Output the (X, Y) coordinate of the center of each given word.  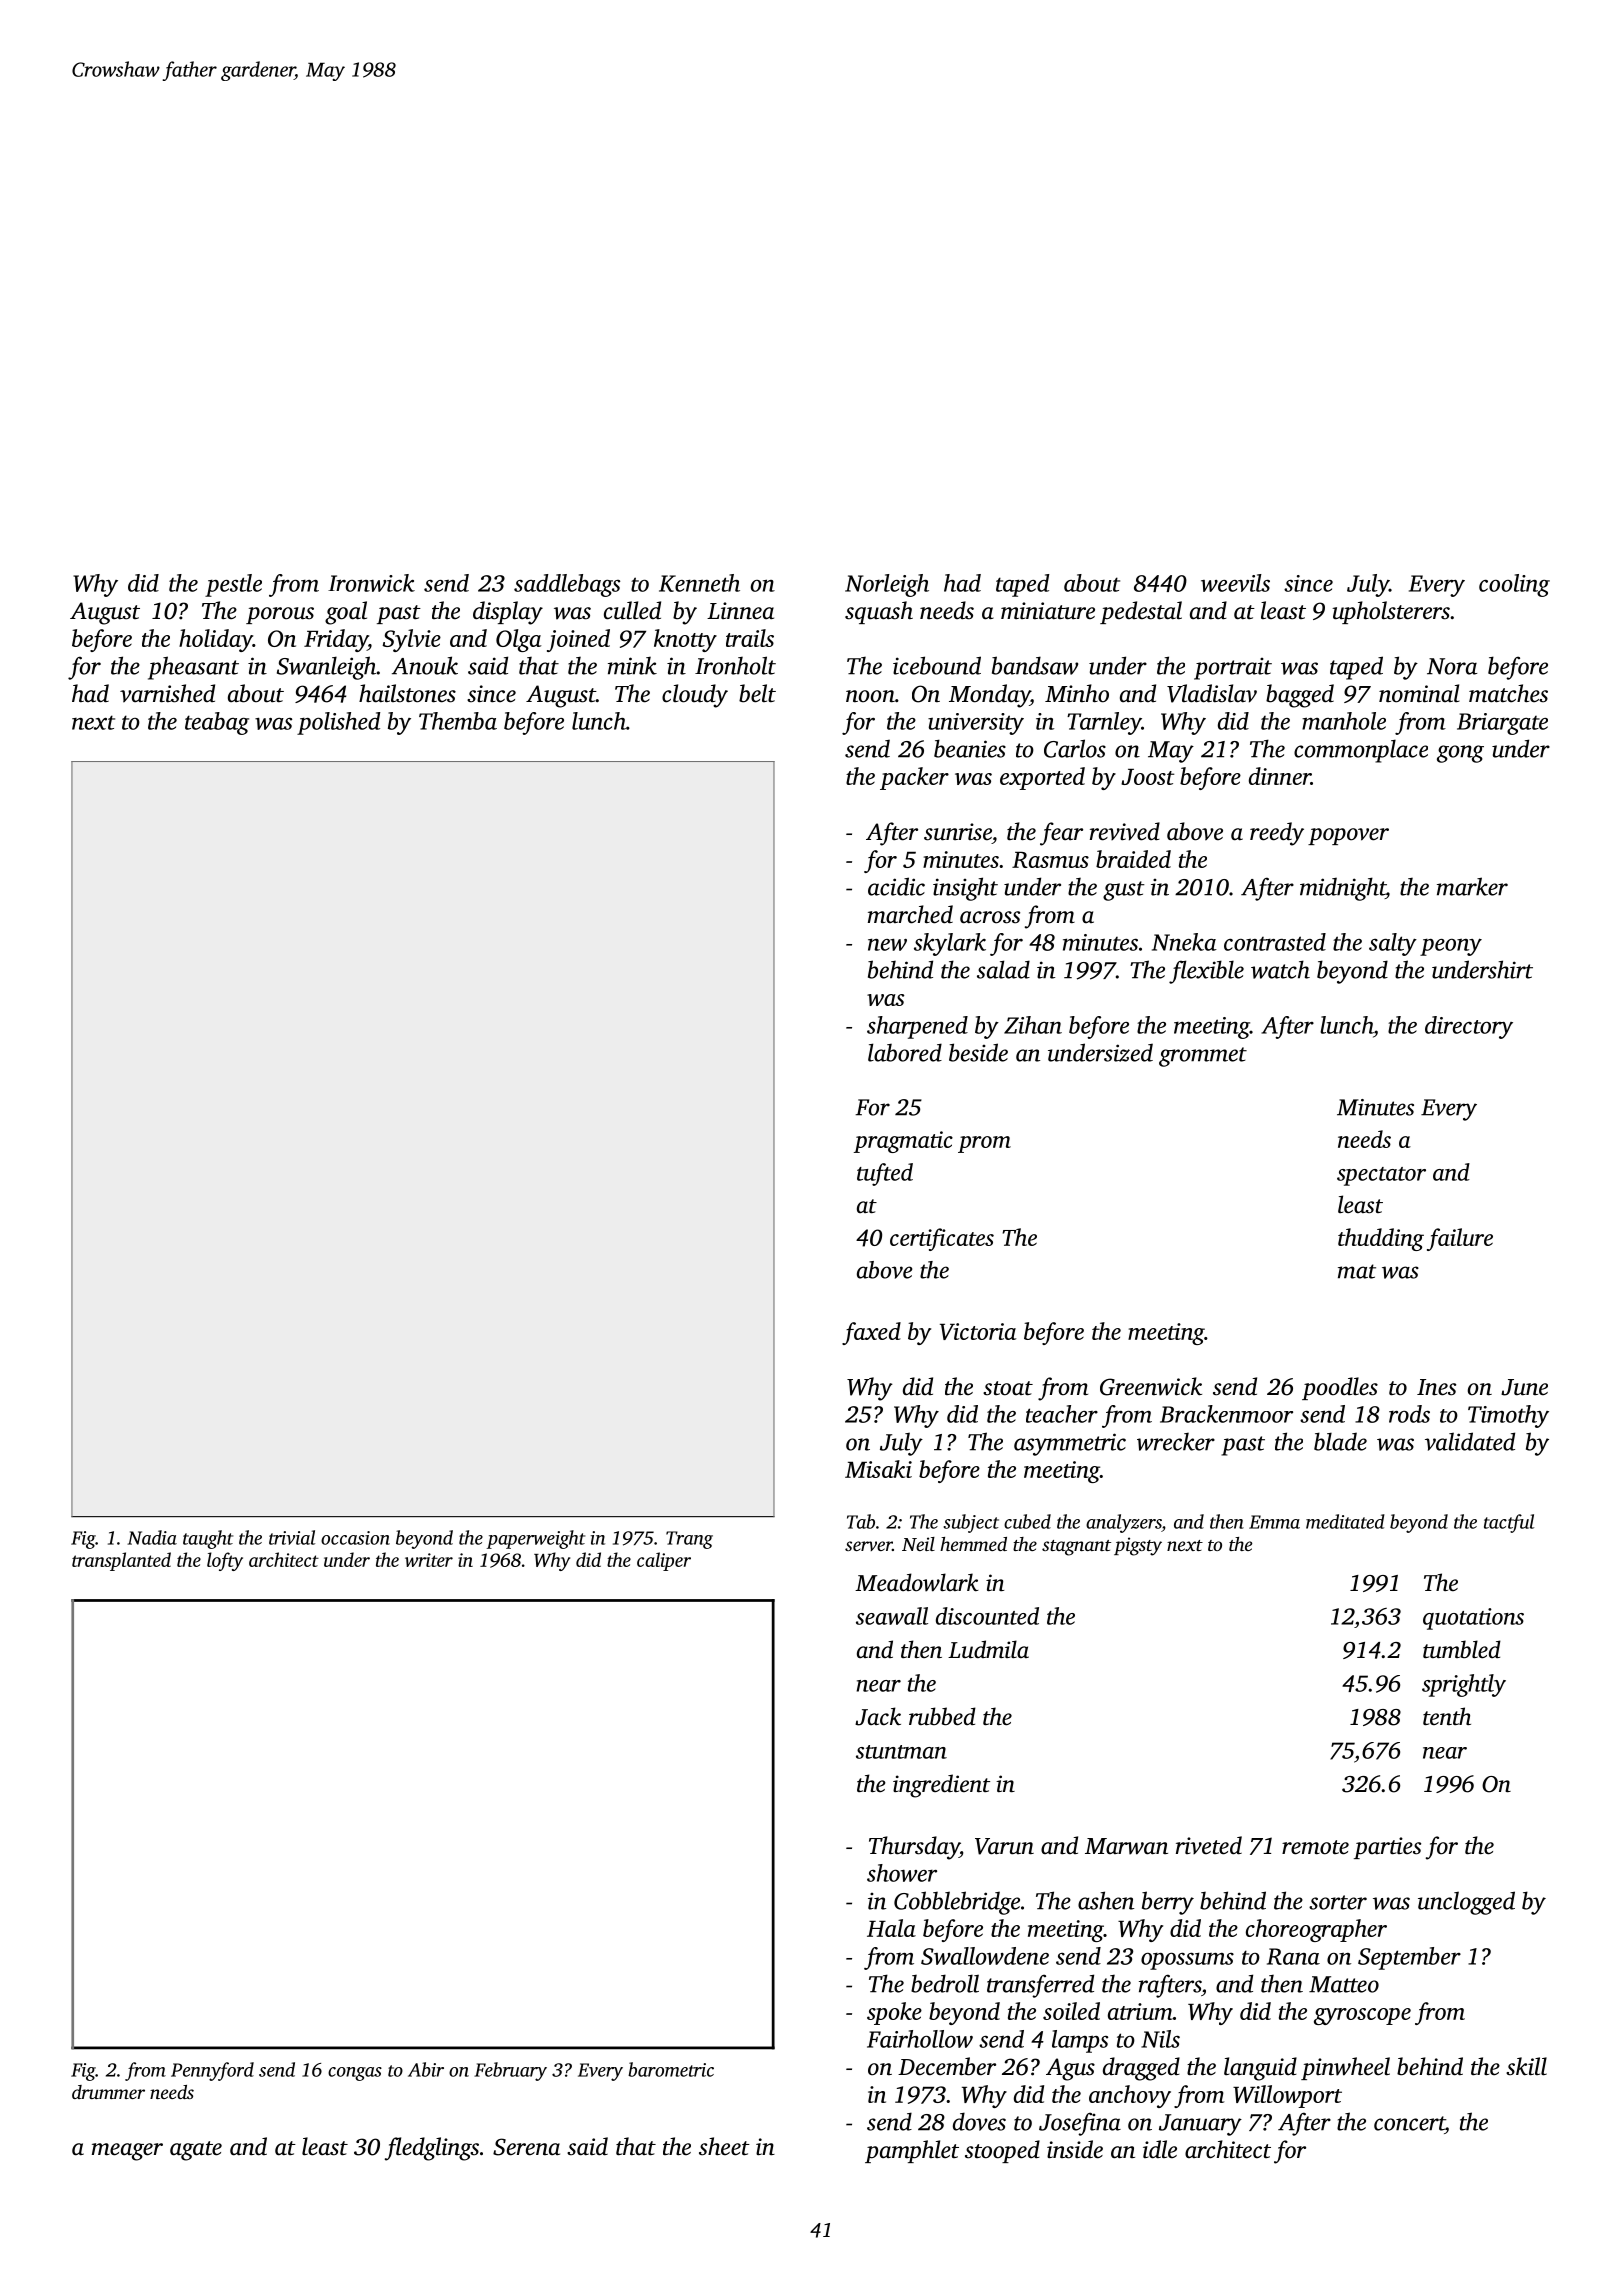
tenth (1447, 1716)
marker (1472, 886)
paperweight (535, 1539)
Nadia (152, 1537)
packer (914, 778)
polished (338, 723)
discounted (987, 1616)
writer (429, 1560)
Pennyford (212, 2071)
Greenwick (1151, 1386)
